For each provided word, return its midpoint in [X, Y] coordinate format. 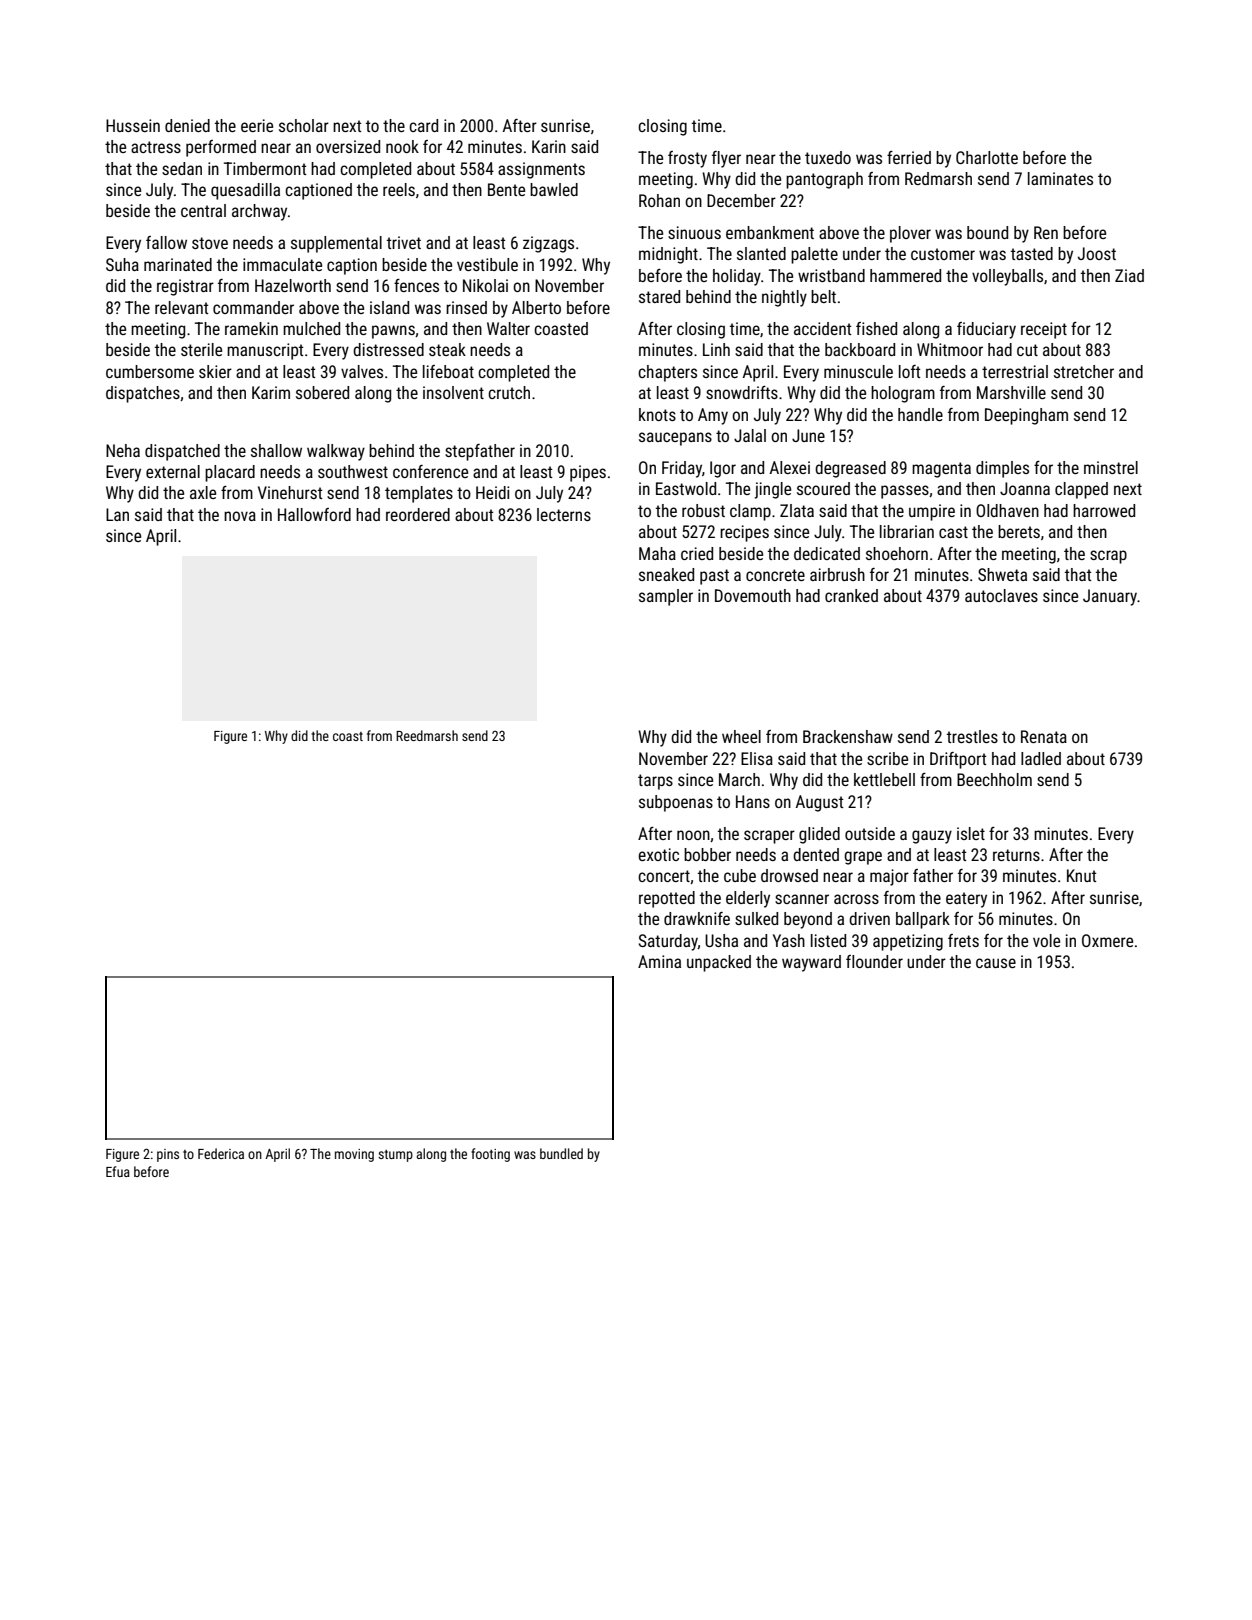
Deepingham [1026, 416]
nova [240, 516]
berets [1019, 531]
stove [210, 243]
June [808, 435]
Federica [221, 1153]
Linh [716, 349]
